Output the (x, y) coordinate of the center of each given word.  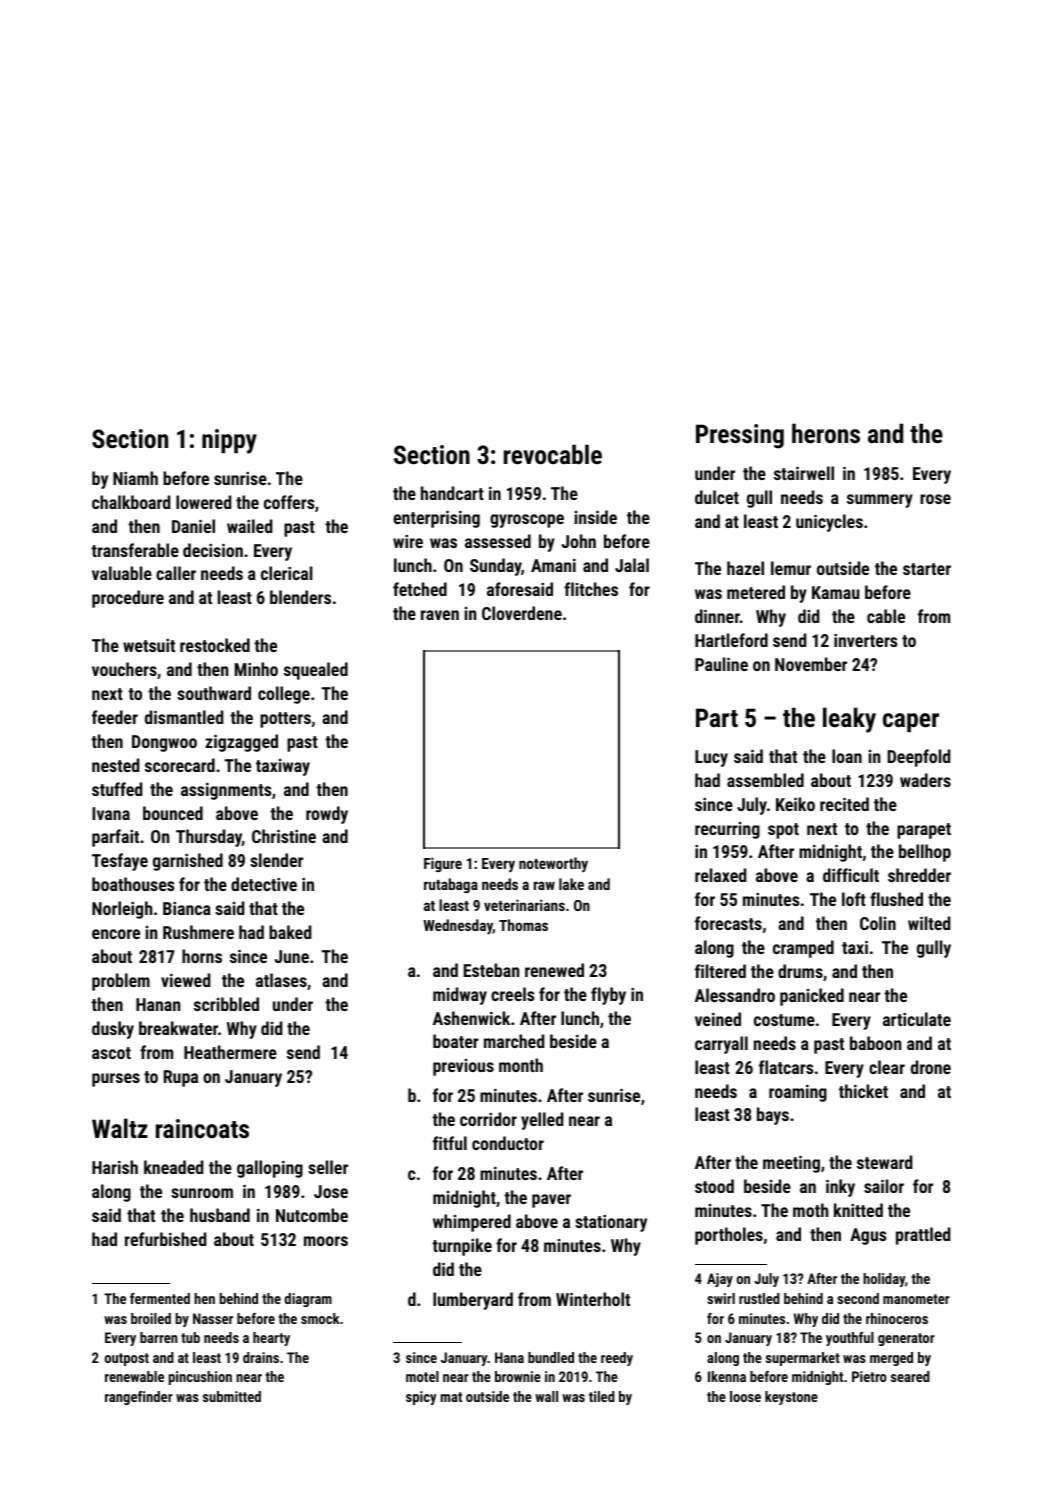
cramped (803, 949)
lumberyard (473, 1301)
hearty (271, 1339)
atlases (281, 980)
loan (847, 756)
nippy (229, 441)
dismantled (184, 717)
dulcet (717, 497)
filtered (720, 971)
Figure (443, 864)
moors (326, 1241)
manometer (916, 1299)
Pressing (740, 436)
